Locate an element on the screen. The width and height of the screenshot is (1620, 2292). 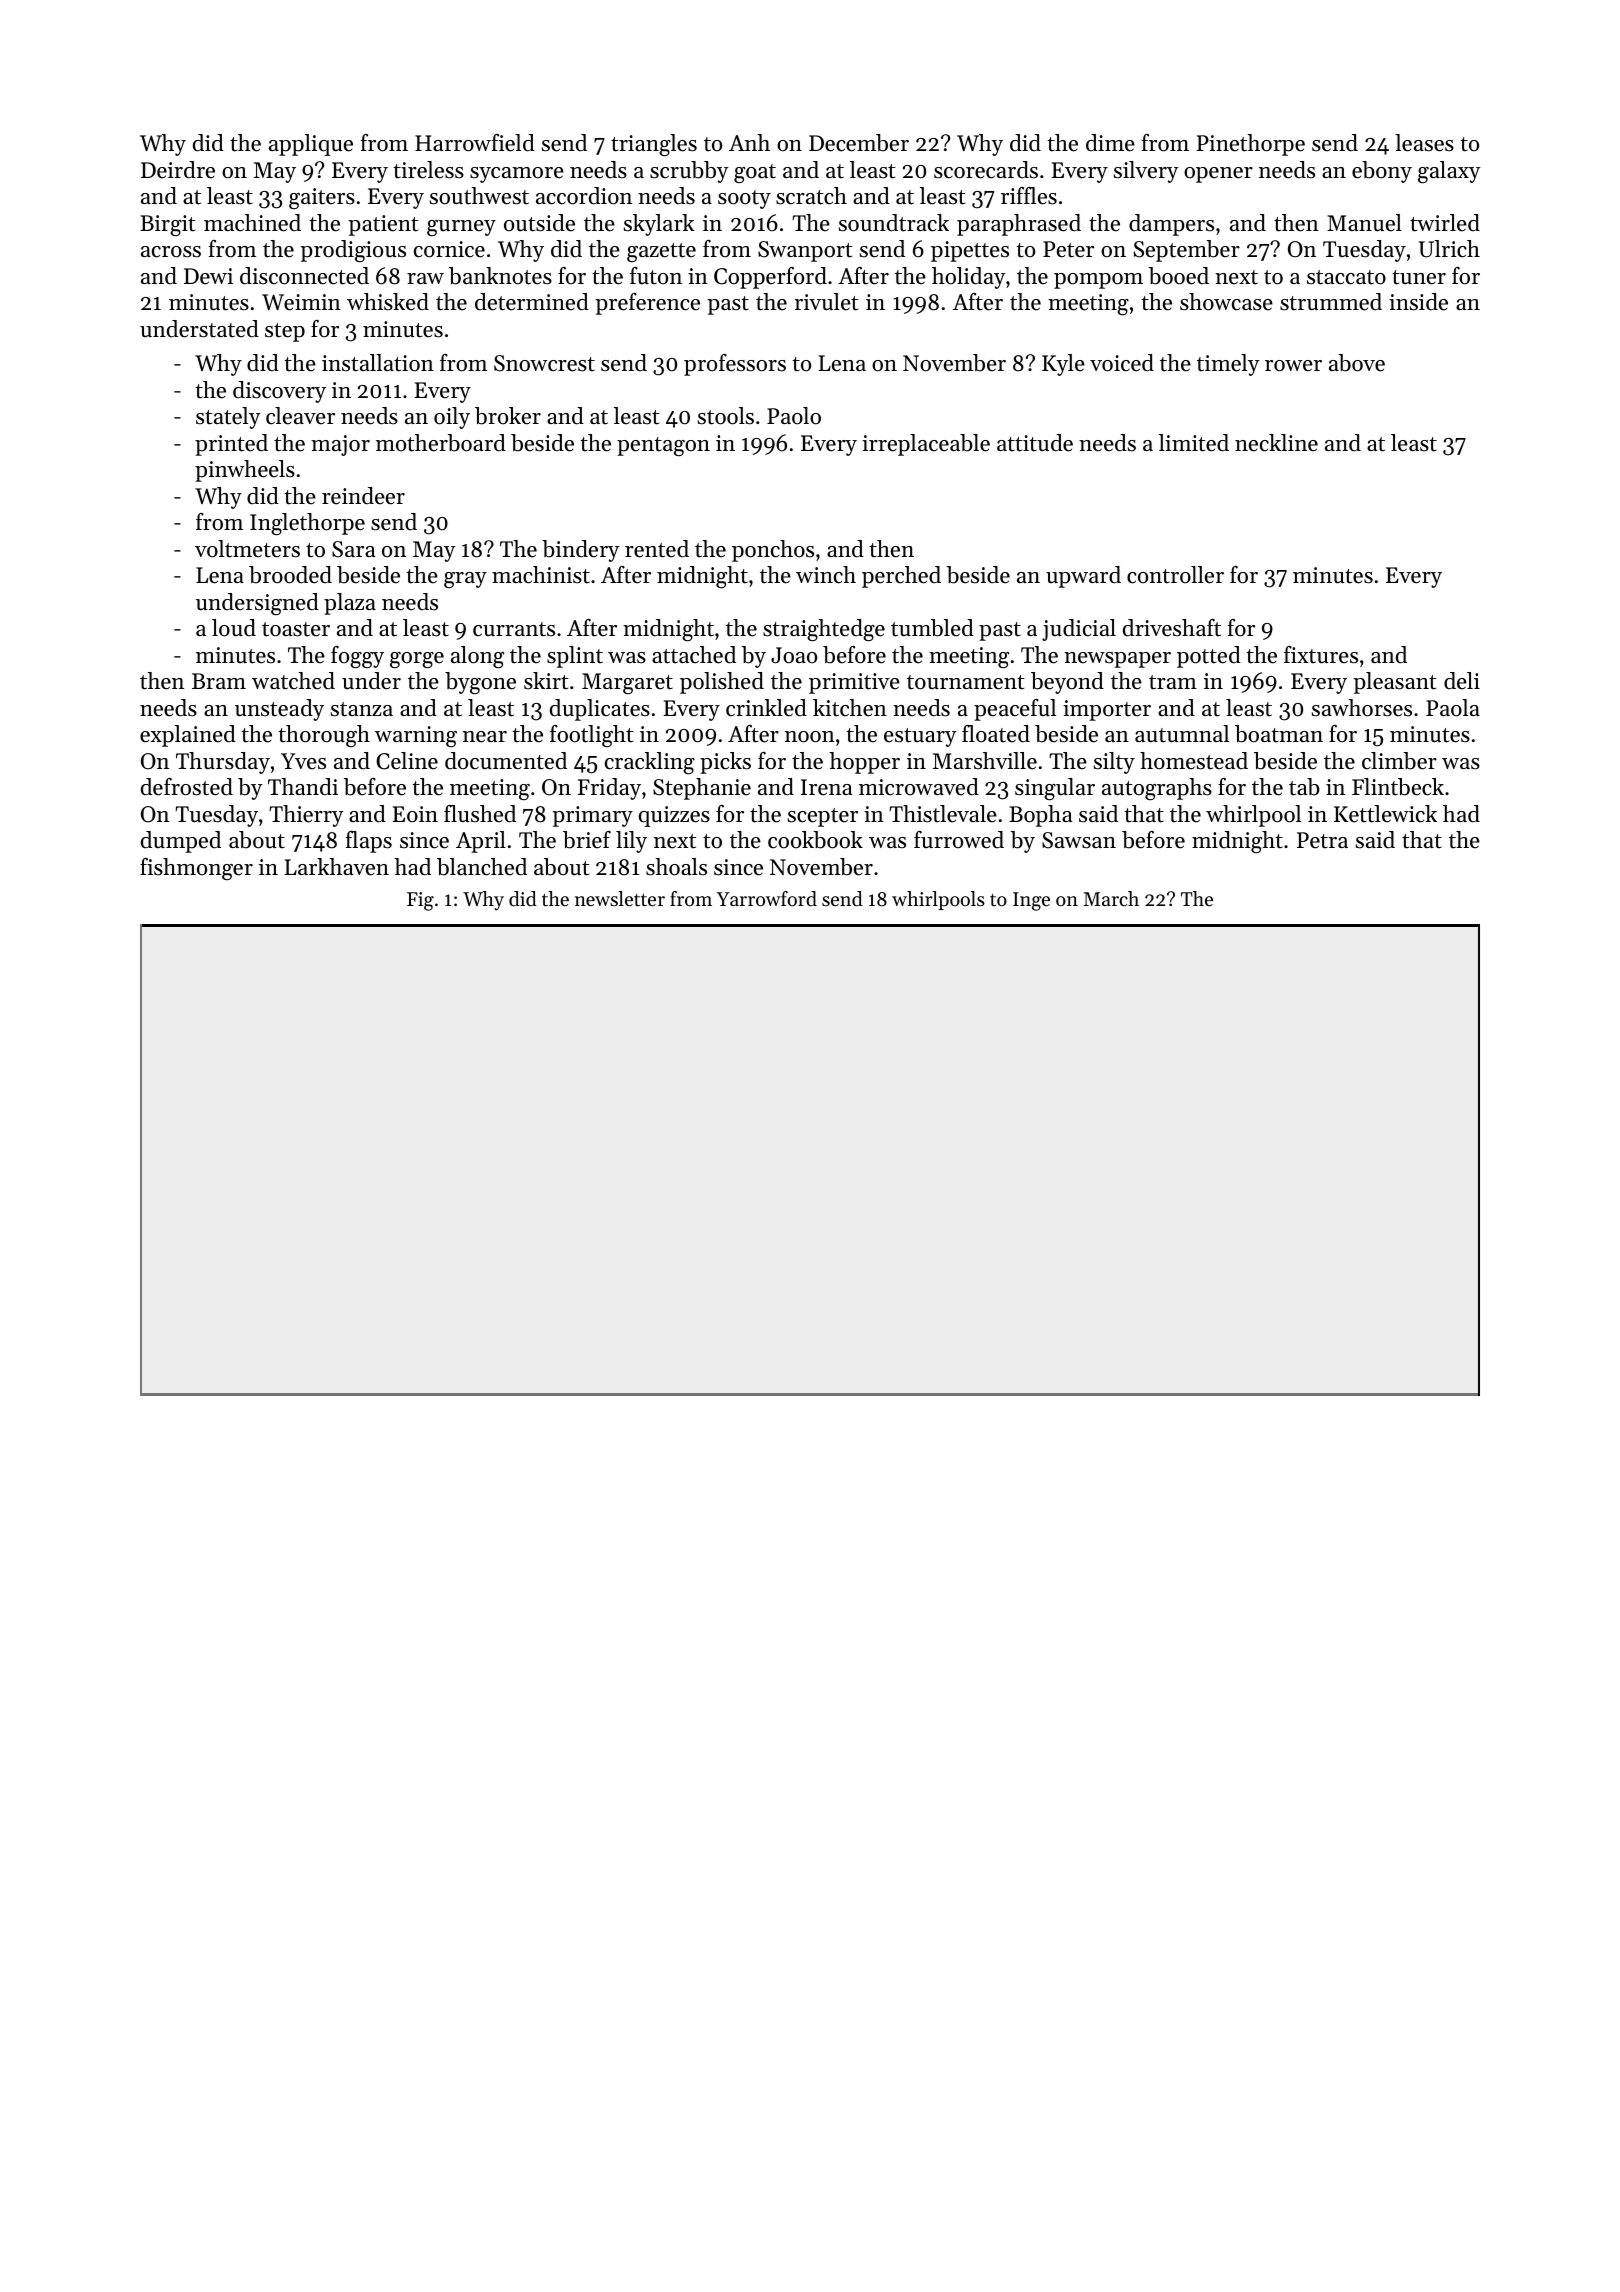
rented is located at coordinates (657, 549).
